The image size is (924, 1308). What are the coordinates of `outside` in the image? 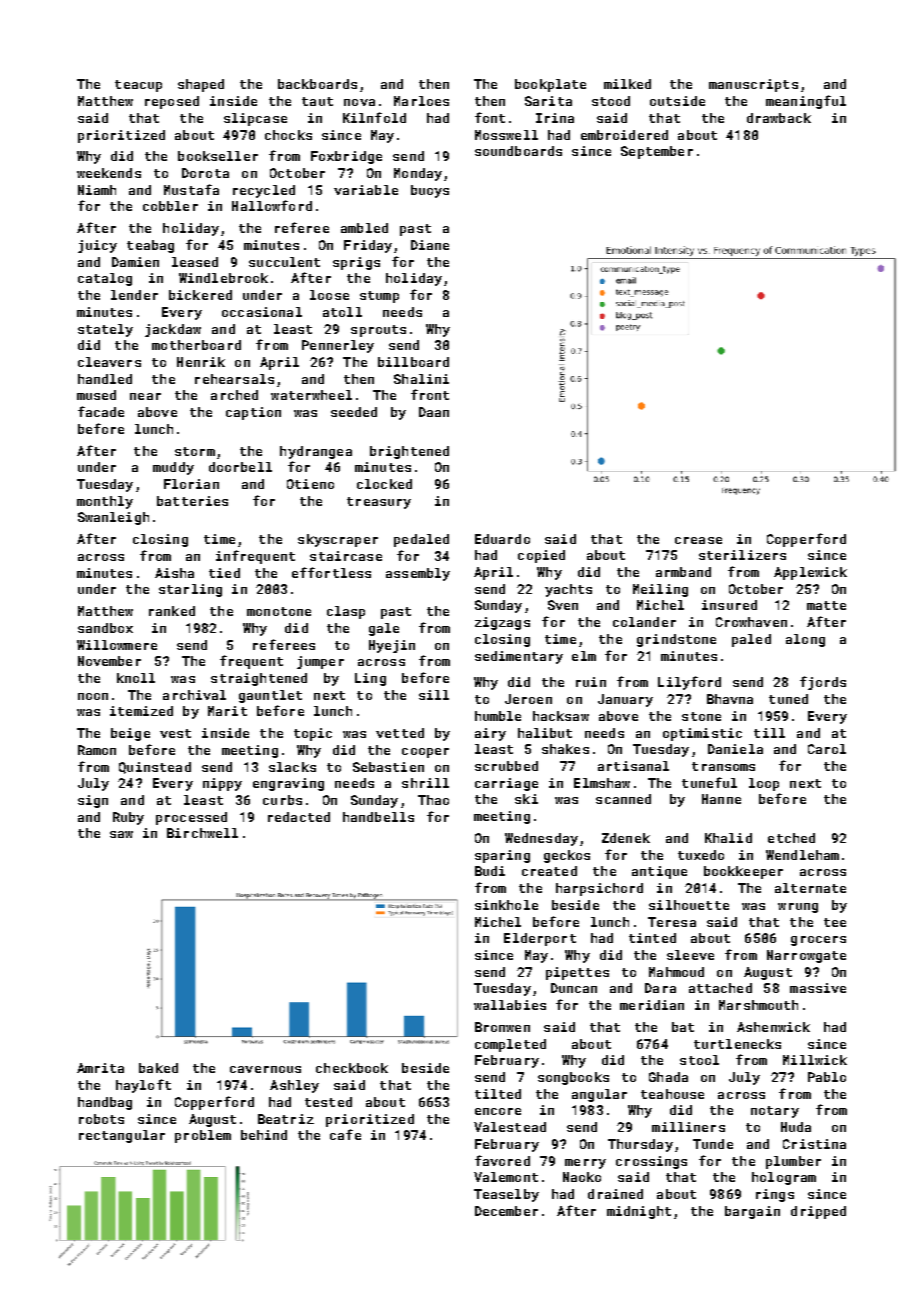 It's located at (677, 101).
